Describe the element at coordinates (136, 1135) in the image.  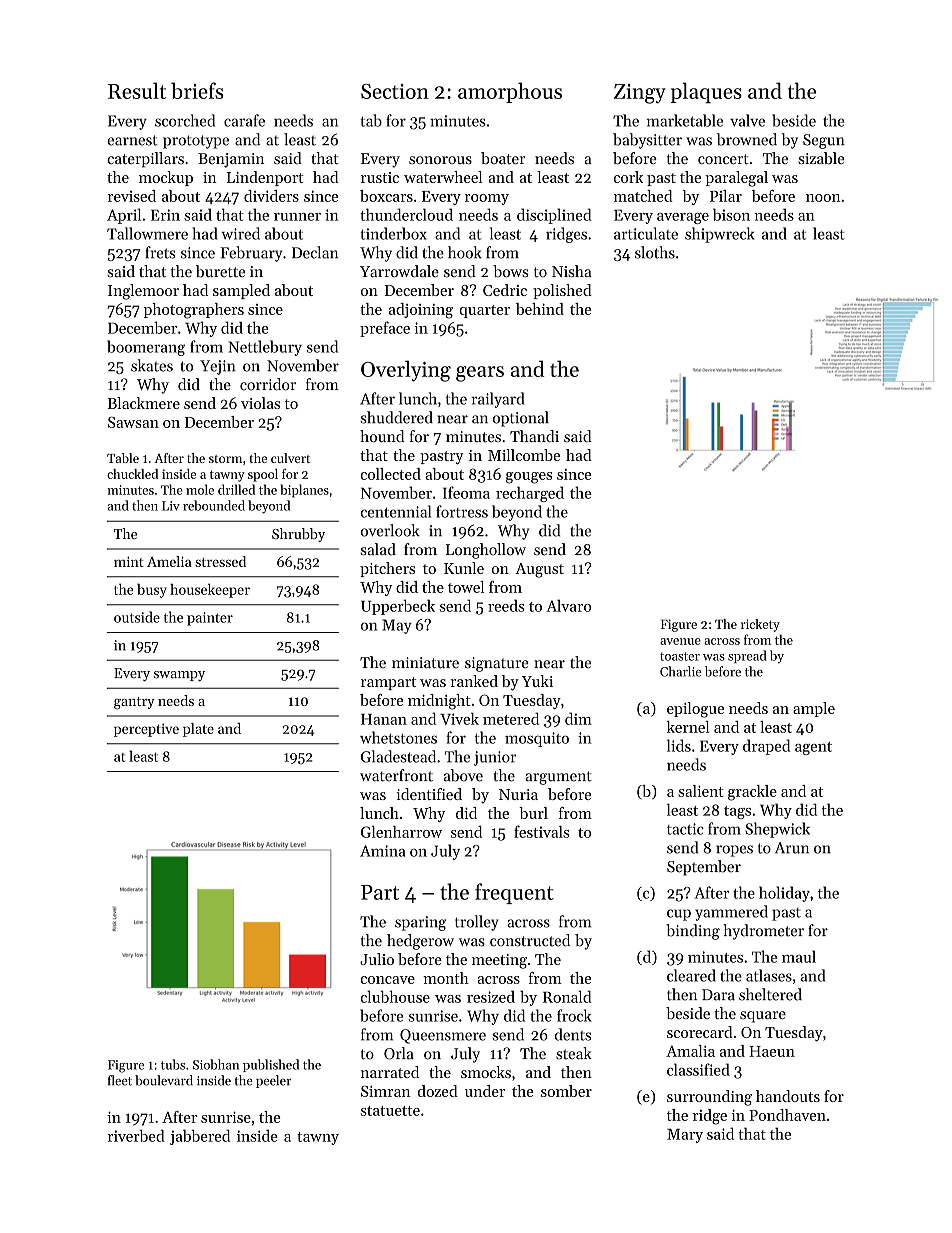
I see `riverbed` at that location.
